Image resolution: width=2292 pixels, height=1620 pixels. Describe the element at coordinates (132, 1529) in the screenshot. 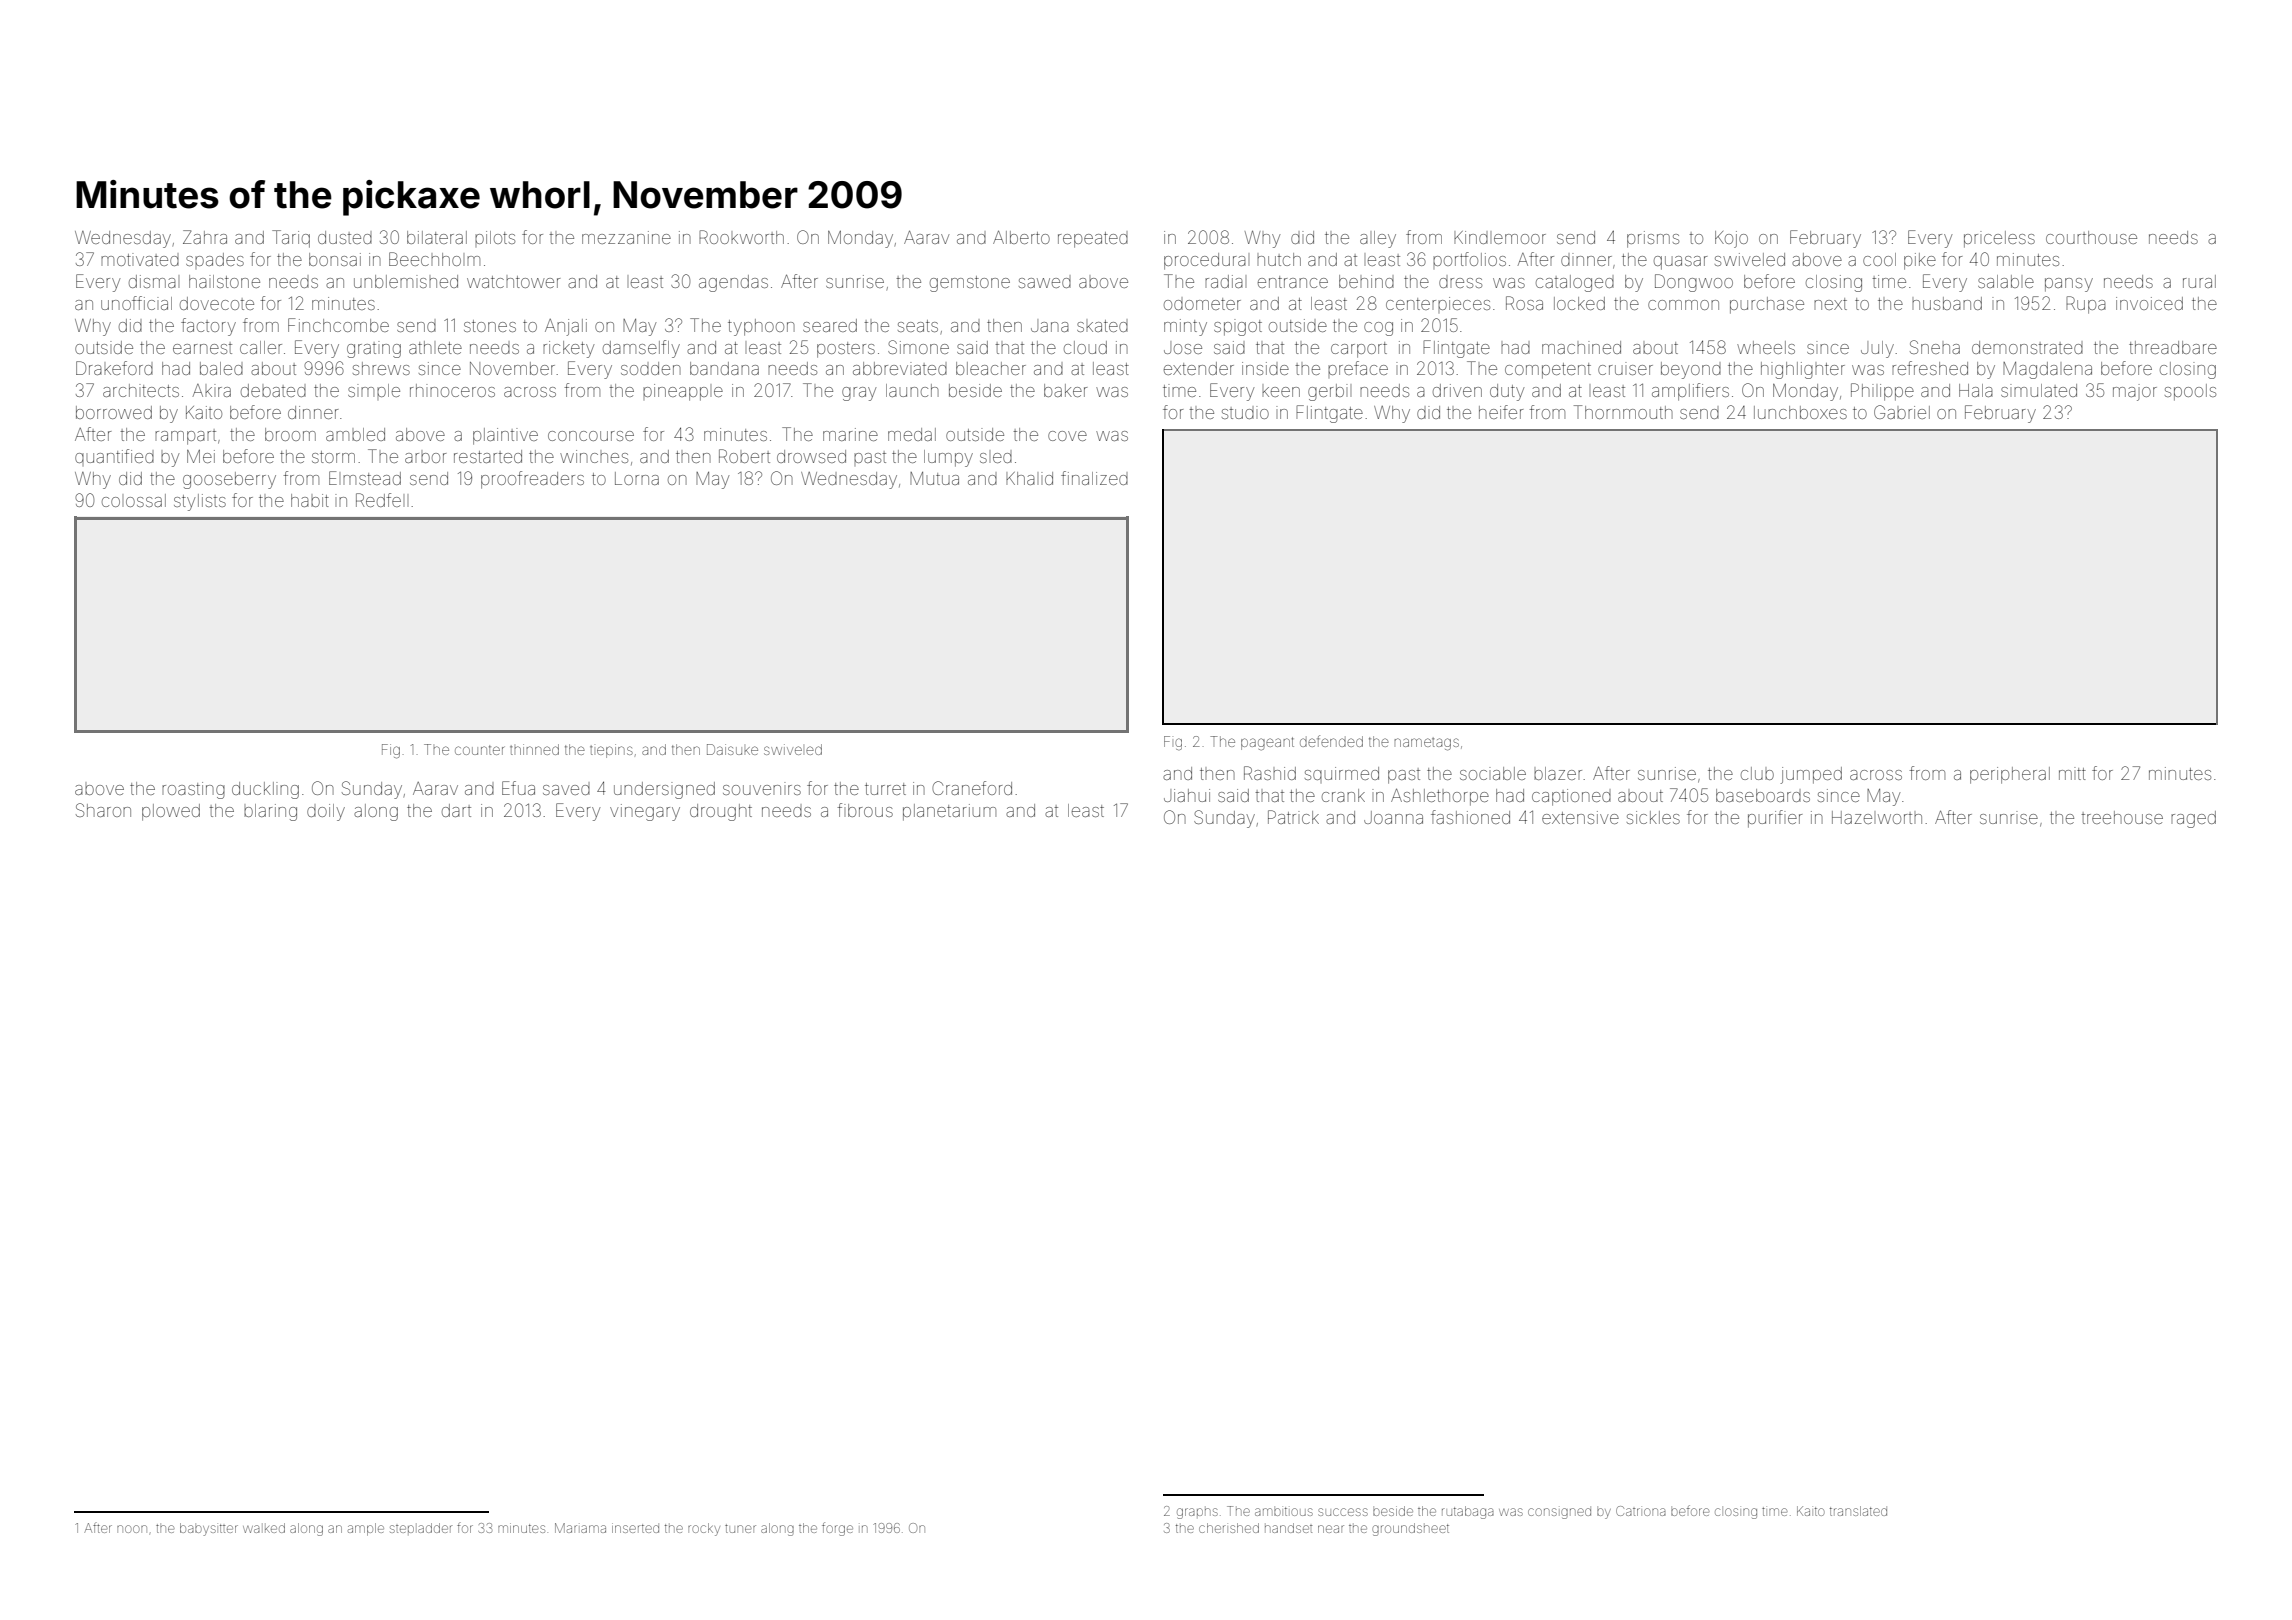

I see `noon` at that location.
